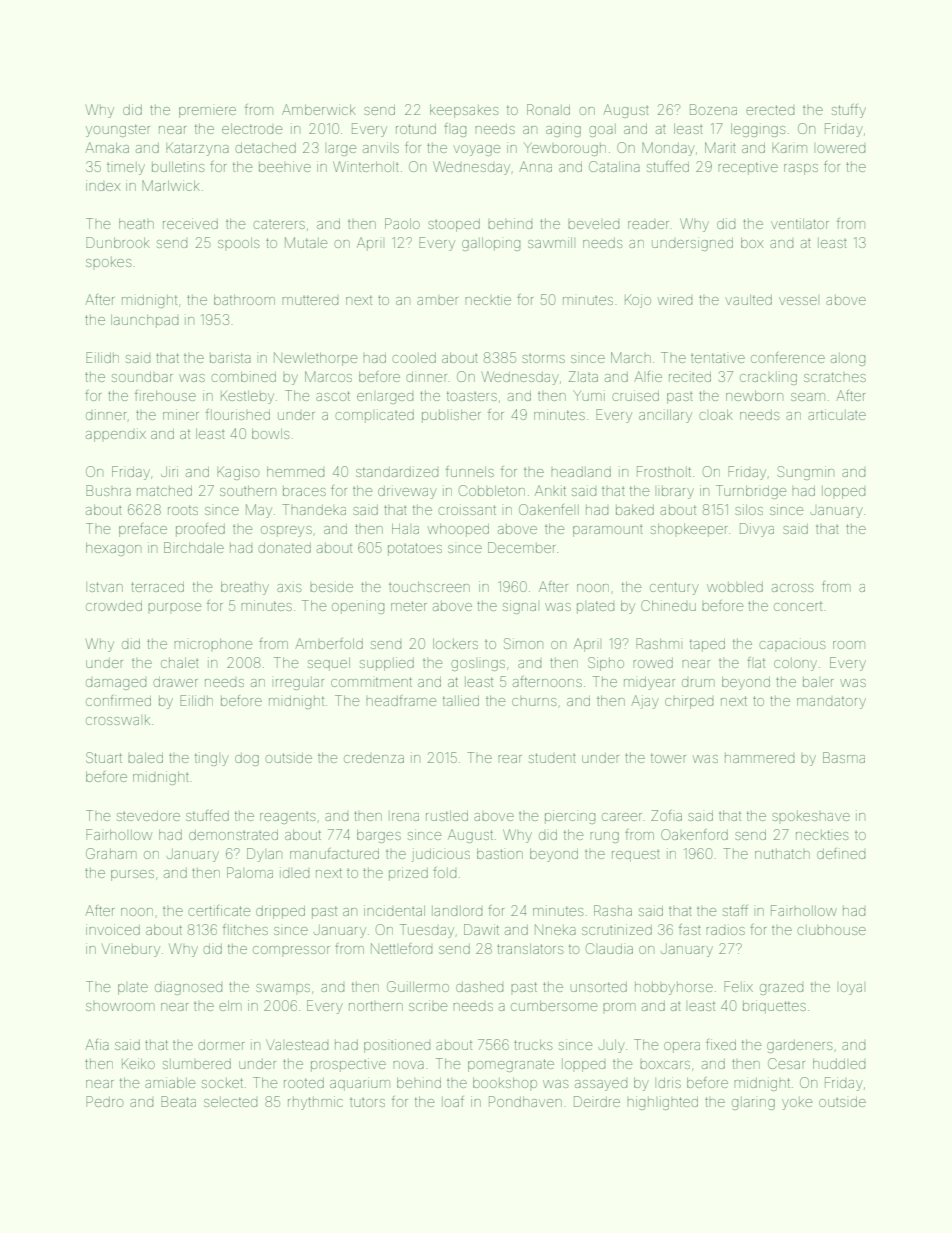  I want to click on churns, so click(534, 702).
